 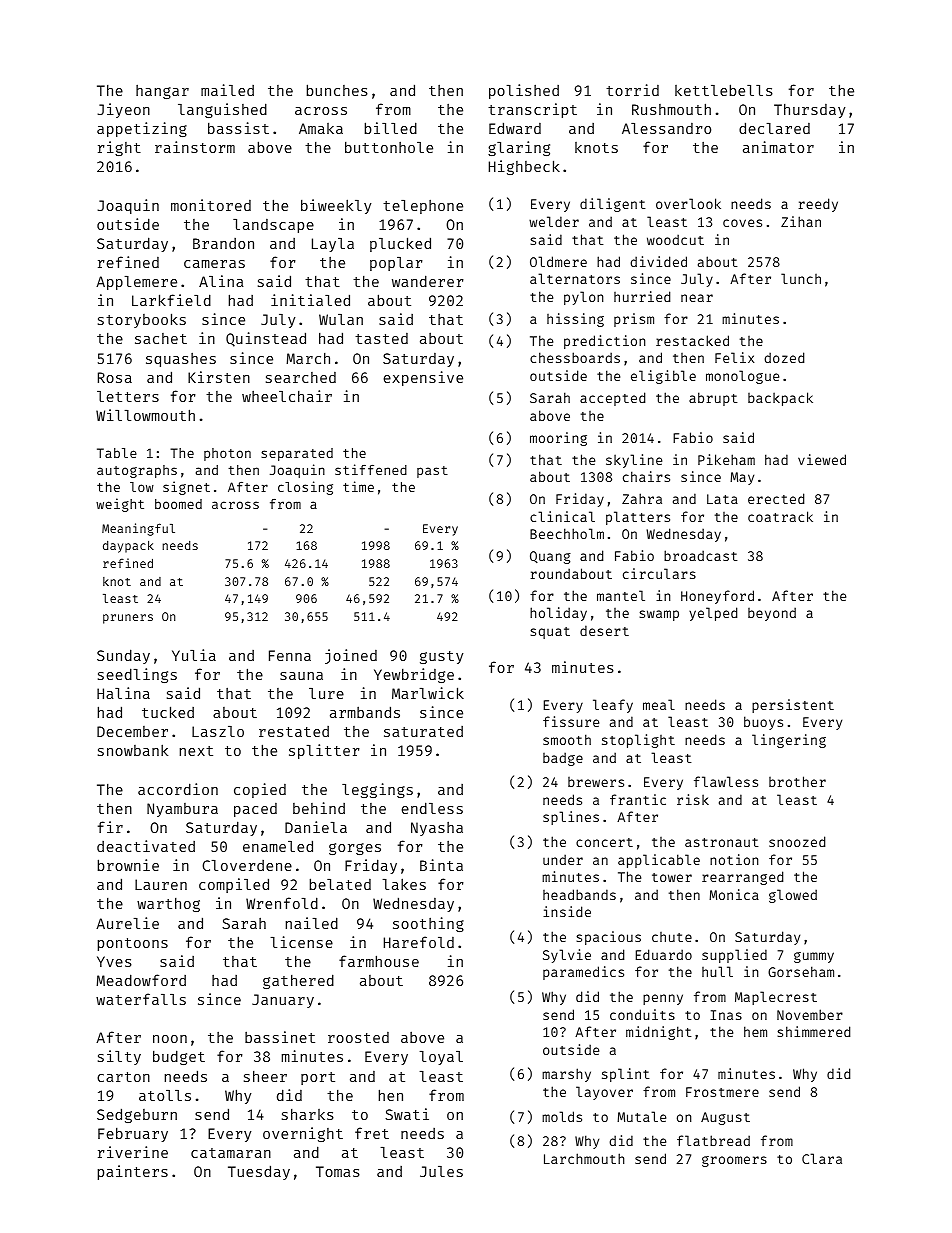 What do you see at coordinates (110, 827) in the page?
I see `fir` at bounding box center [110, 827].
